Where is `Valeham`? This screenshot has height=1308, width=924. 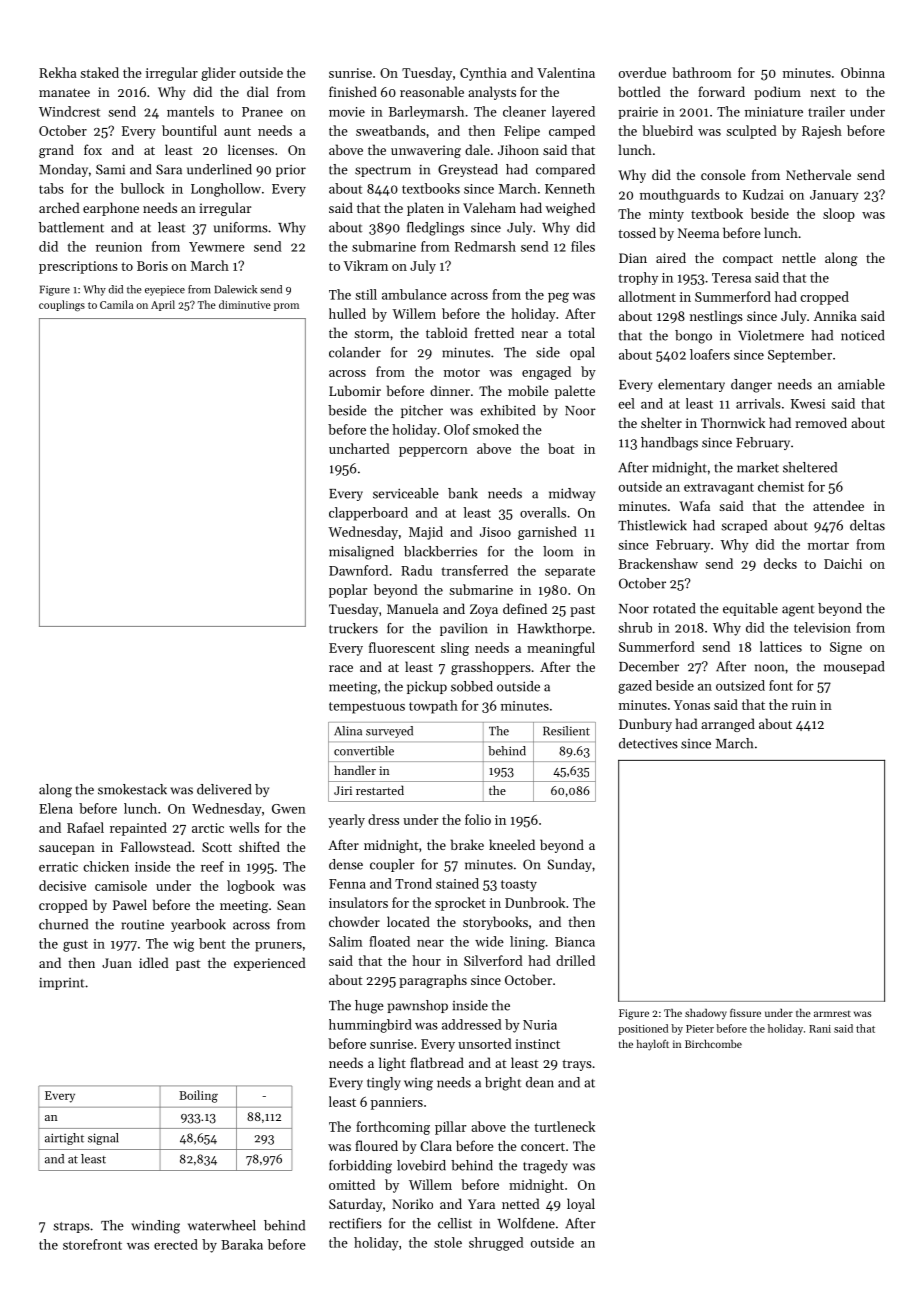
Valeham is located at coordinates (489, 207).
